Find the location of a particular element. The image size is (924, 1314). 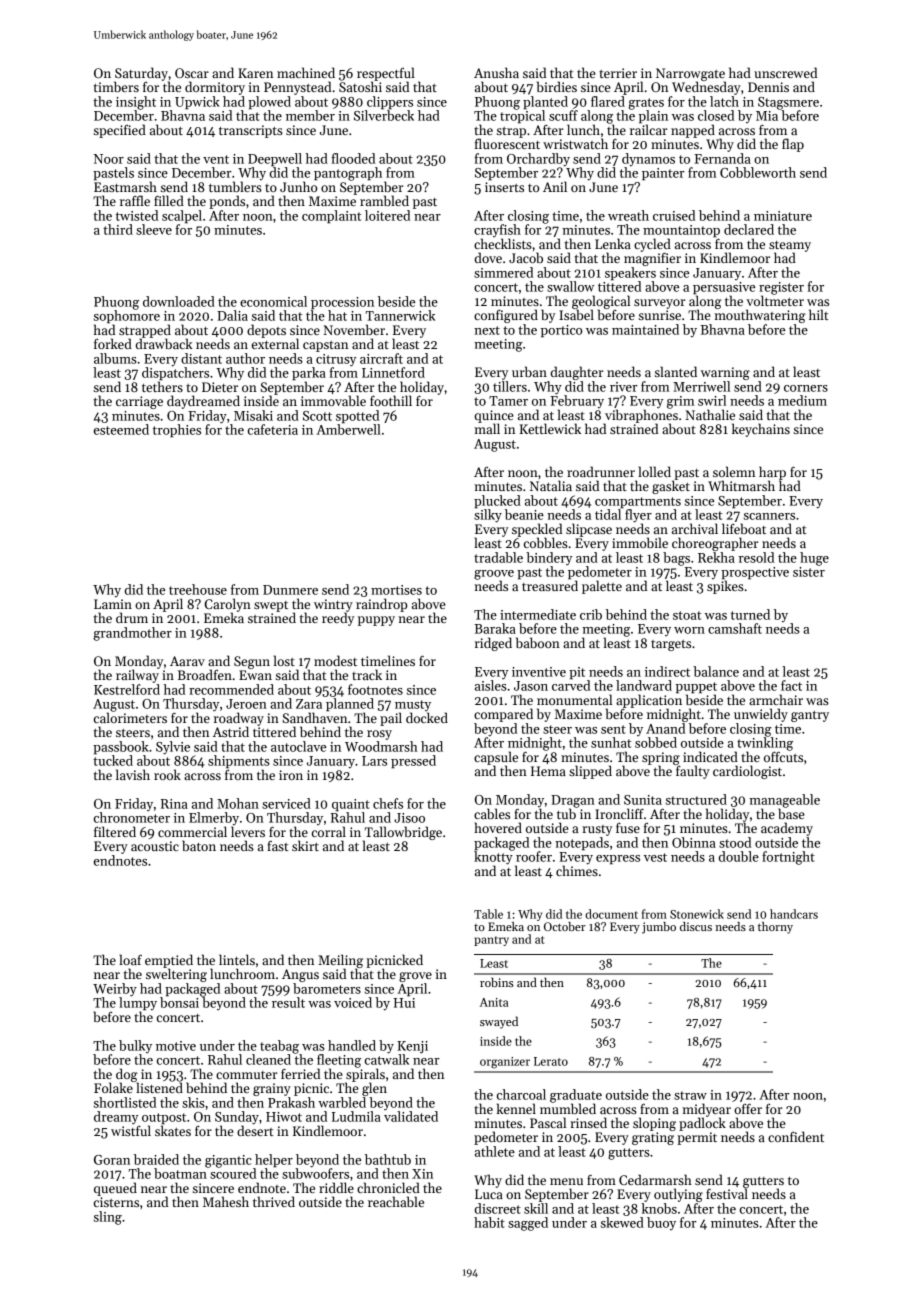

Eastmarsh is located at coordinates (125, 186).
